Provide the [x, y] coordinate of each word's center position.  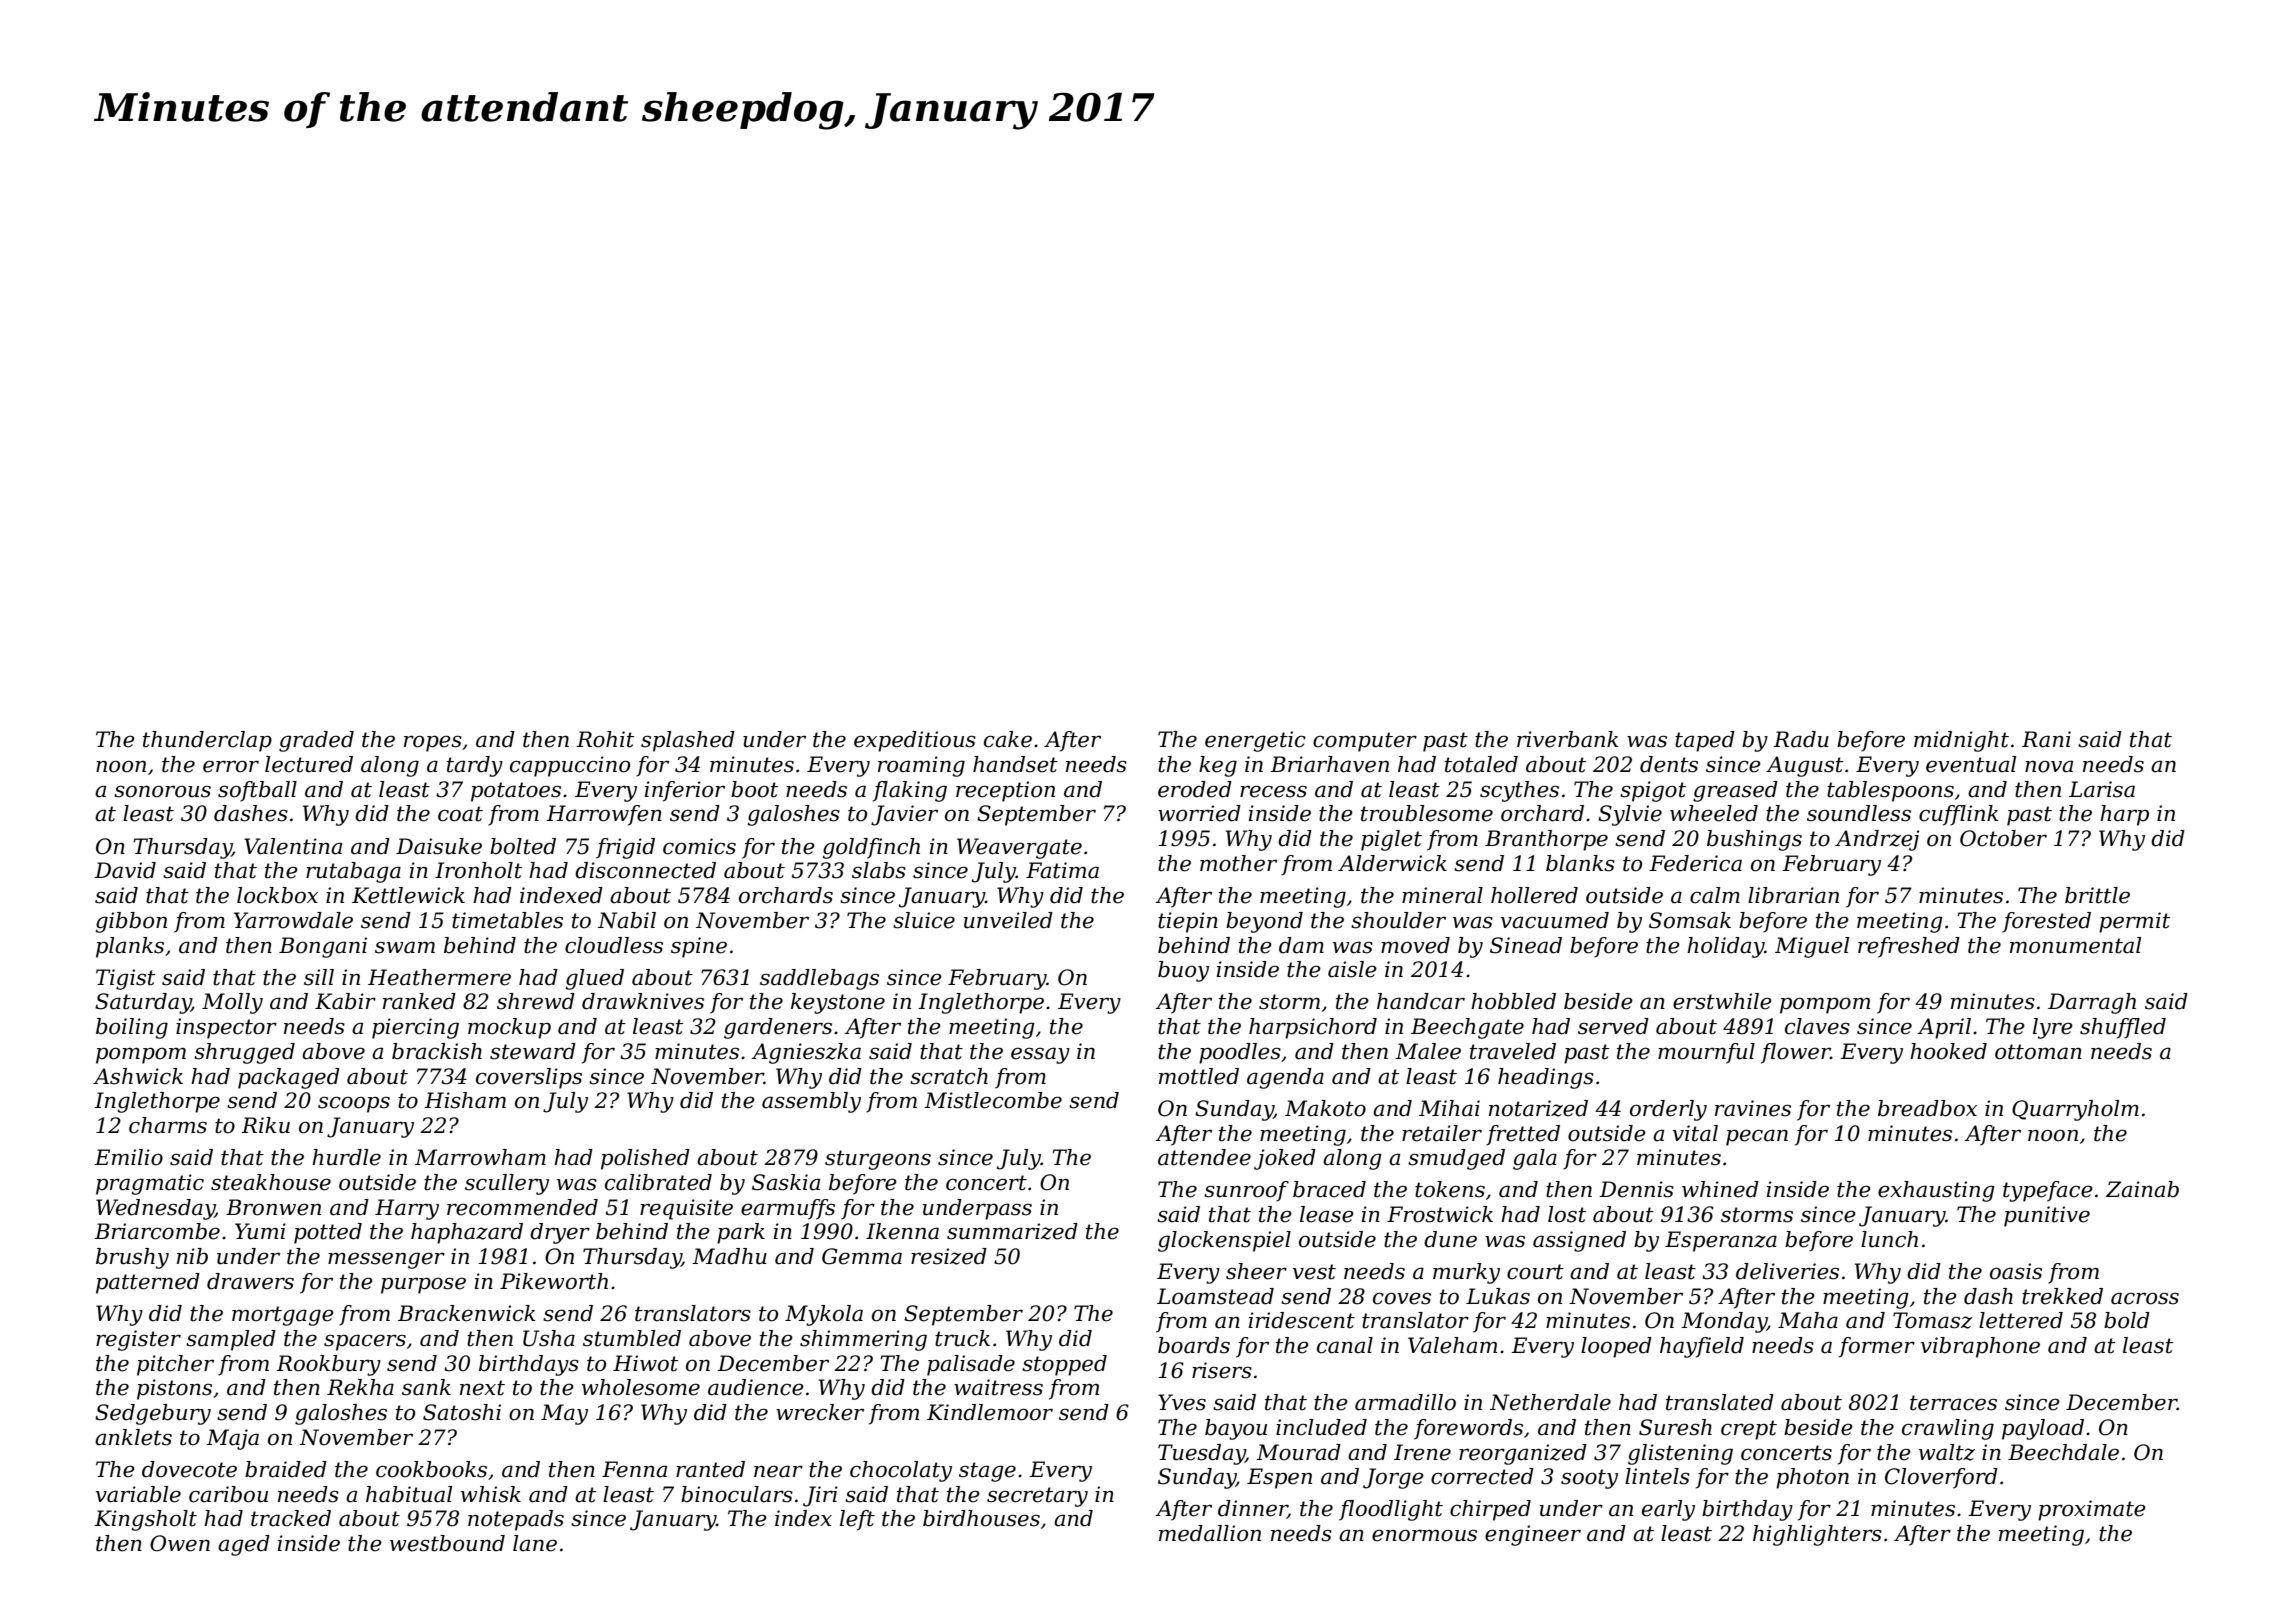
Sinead [1526, 945]
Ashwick [138, 1076]
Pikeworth [554, 1281]
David [125, 870]
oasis [2016, 1271]
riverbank [1567, 739]
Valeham [1452, 1345]
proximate [2092, 1510]
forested [2046, 922]
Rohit [605, 739]
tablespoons [1890, 791]
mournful [1706, 1053]
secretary [1037, 1497]
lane [535, 1543]
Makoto [1325, 1108]
